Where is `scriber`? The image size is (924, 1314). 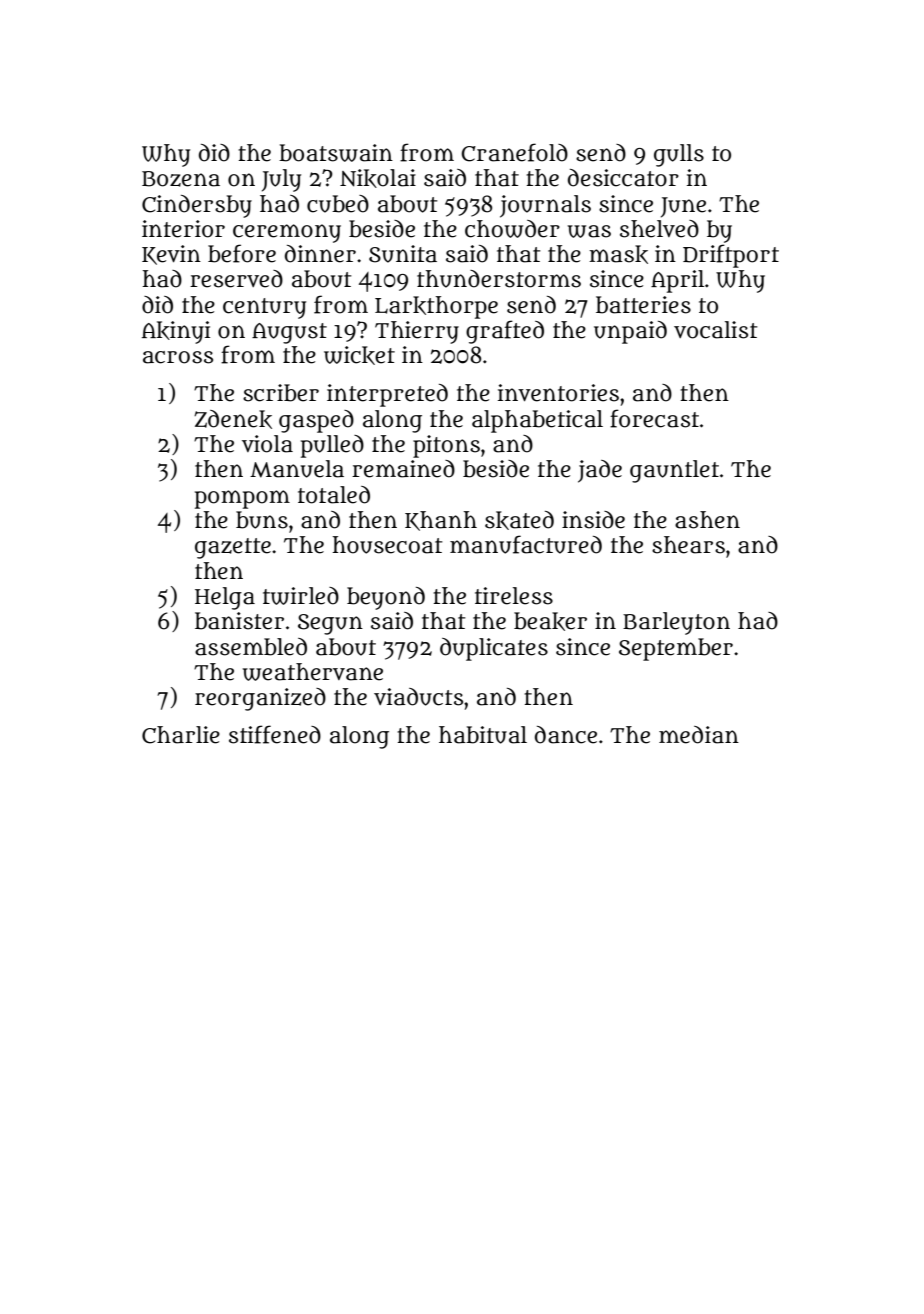
scriber is located at coordinates (281, 393).
